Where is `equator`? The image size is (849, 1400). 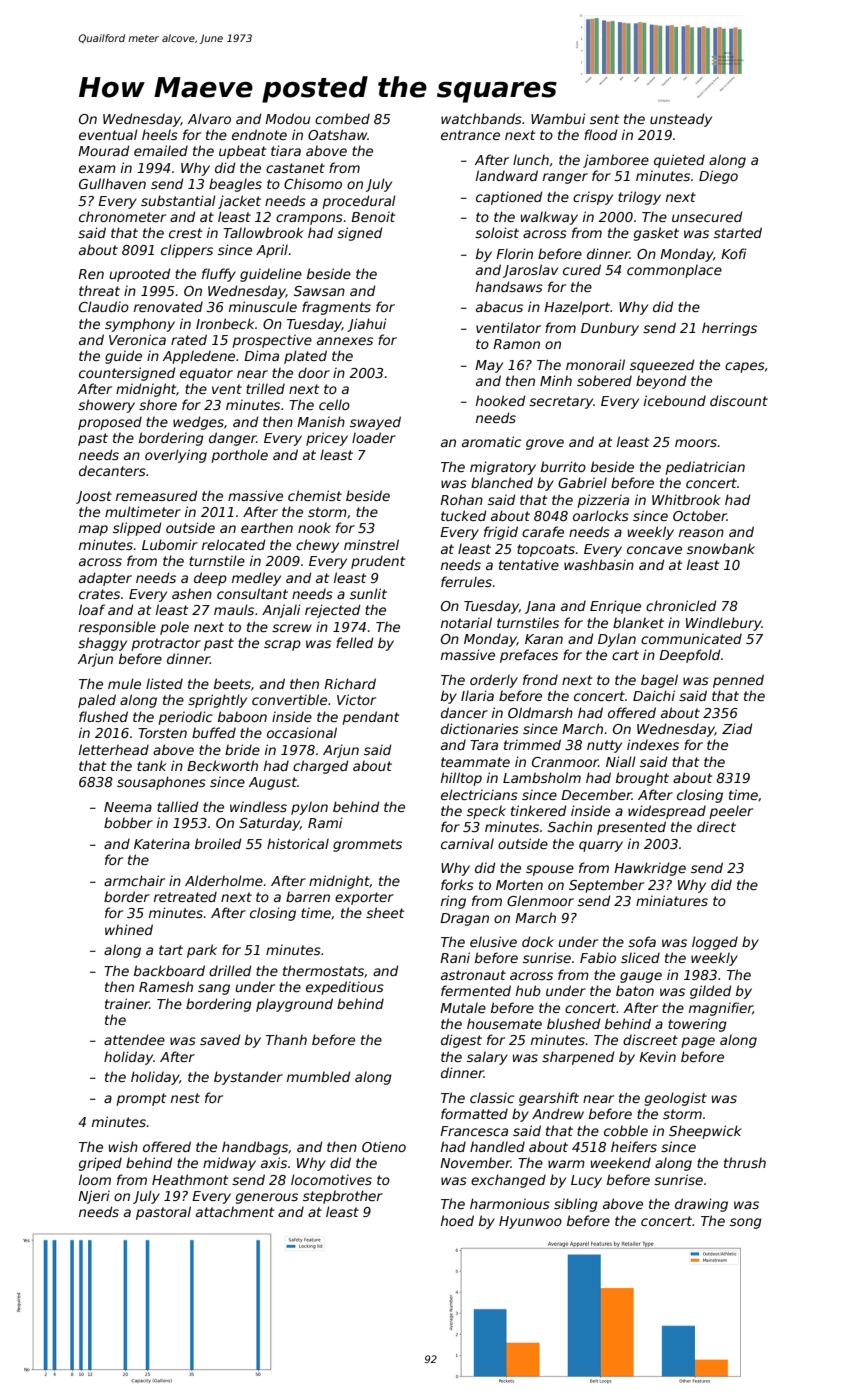
equator is located at coordinates (206, 374).
